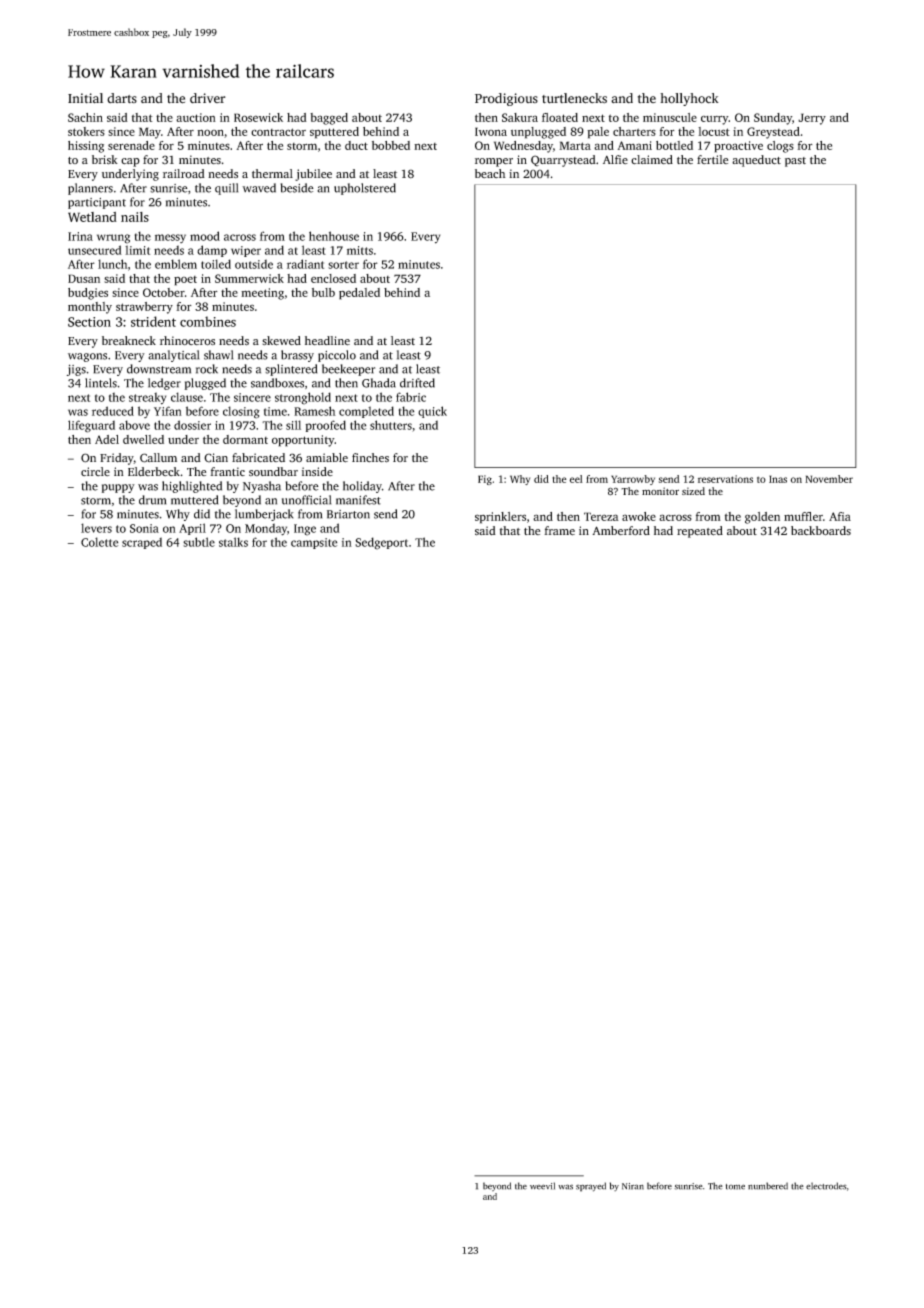  I want to click on sprayed, so click(591, 1187).
